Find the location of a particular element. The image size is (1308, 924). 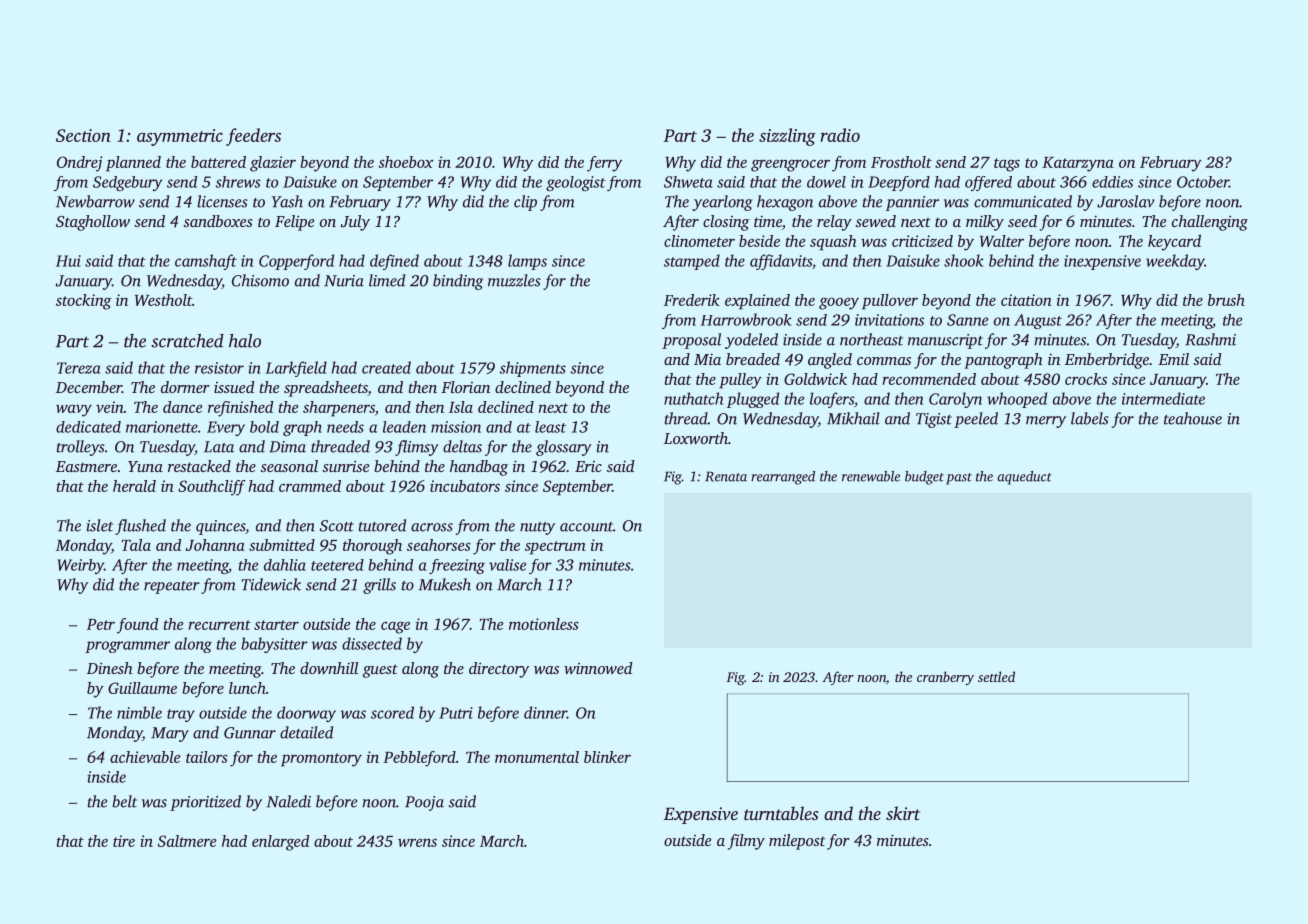

ferry is located at coordinates (604, 164).
